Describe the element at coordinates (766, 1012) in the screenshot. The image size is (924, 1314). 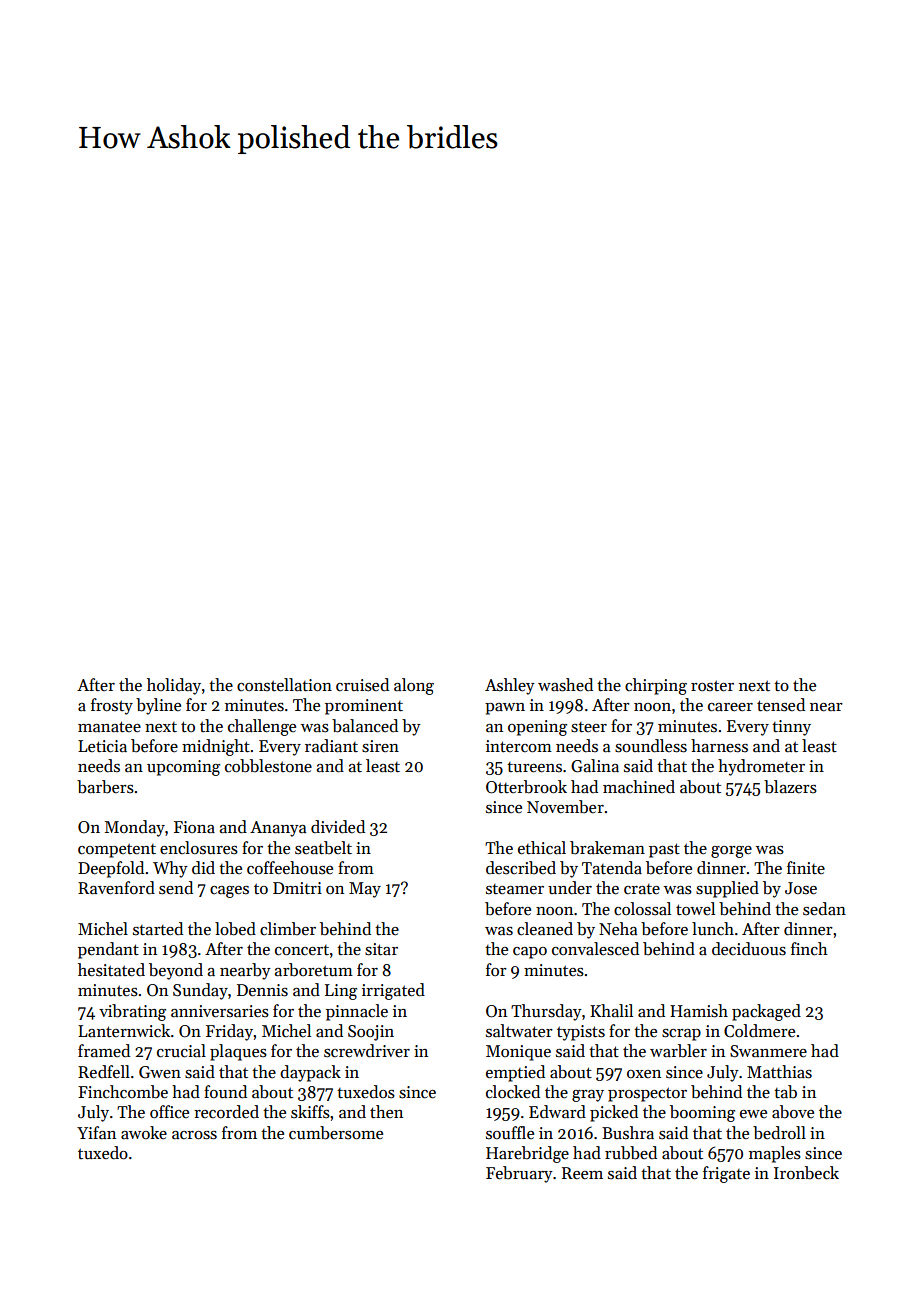
I see `packaged` at that location.
